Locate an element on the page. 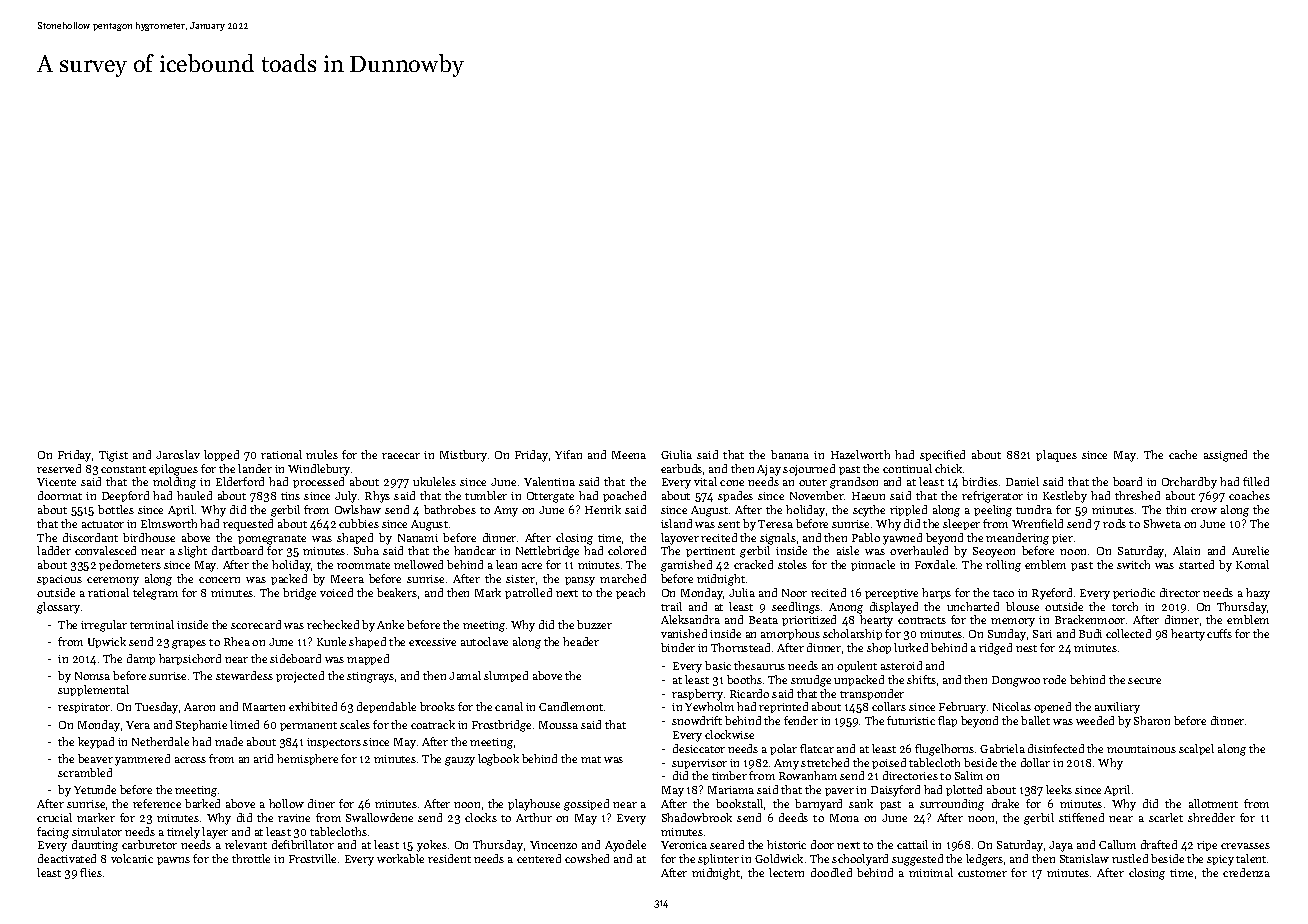  Arthur is located at coordinates (534, 817).
